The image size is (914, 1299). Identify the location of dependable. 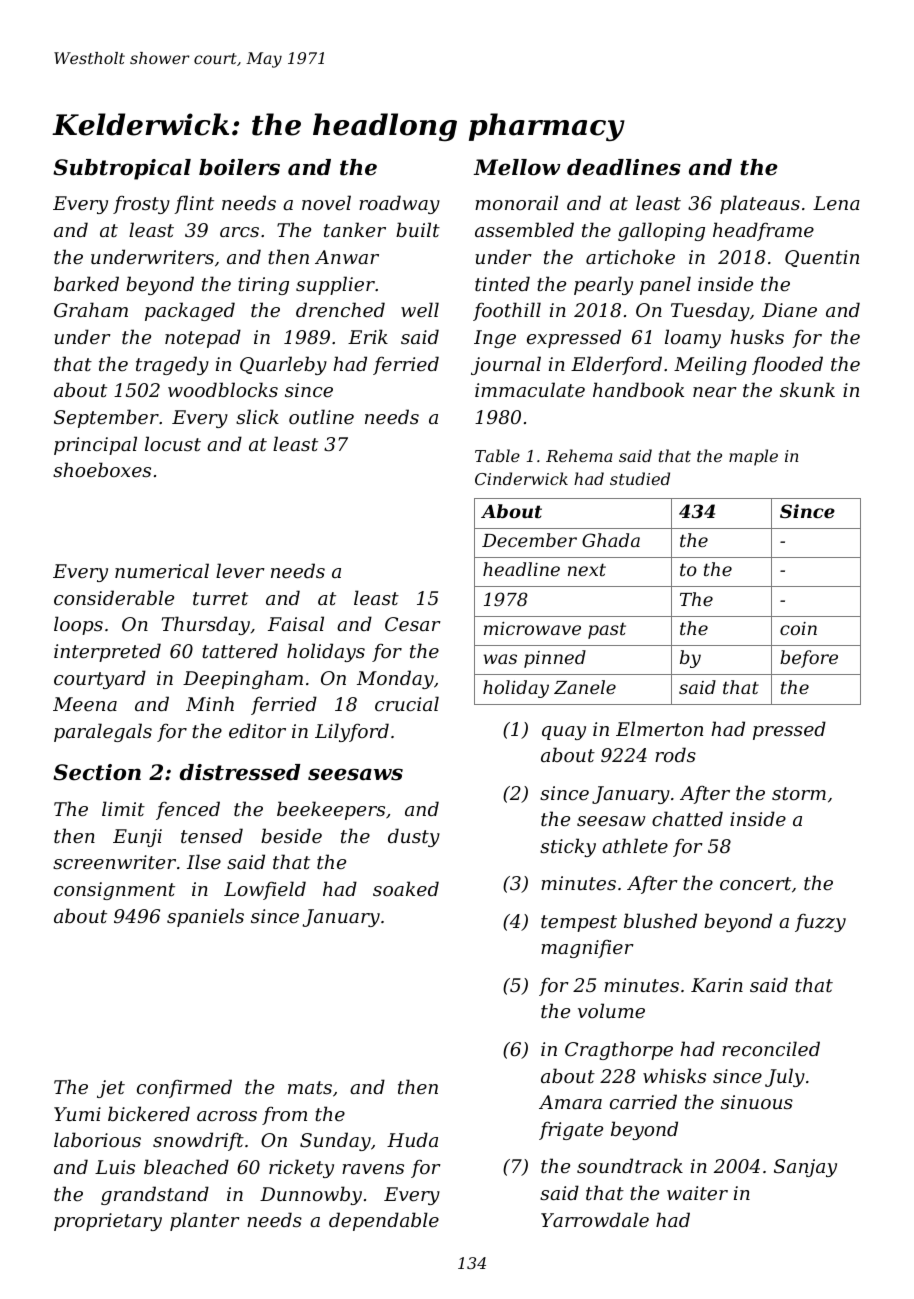
(384, 1221).
